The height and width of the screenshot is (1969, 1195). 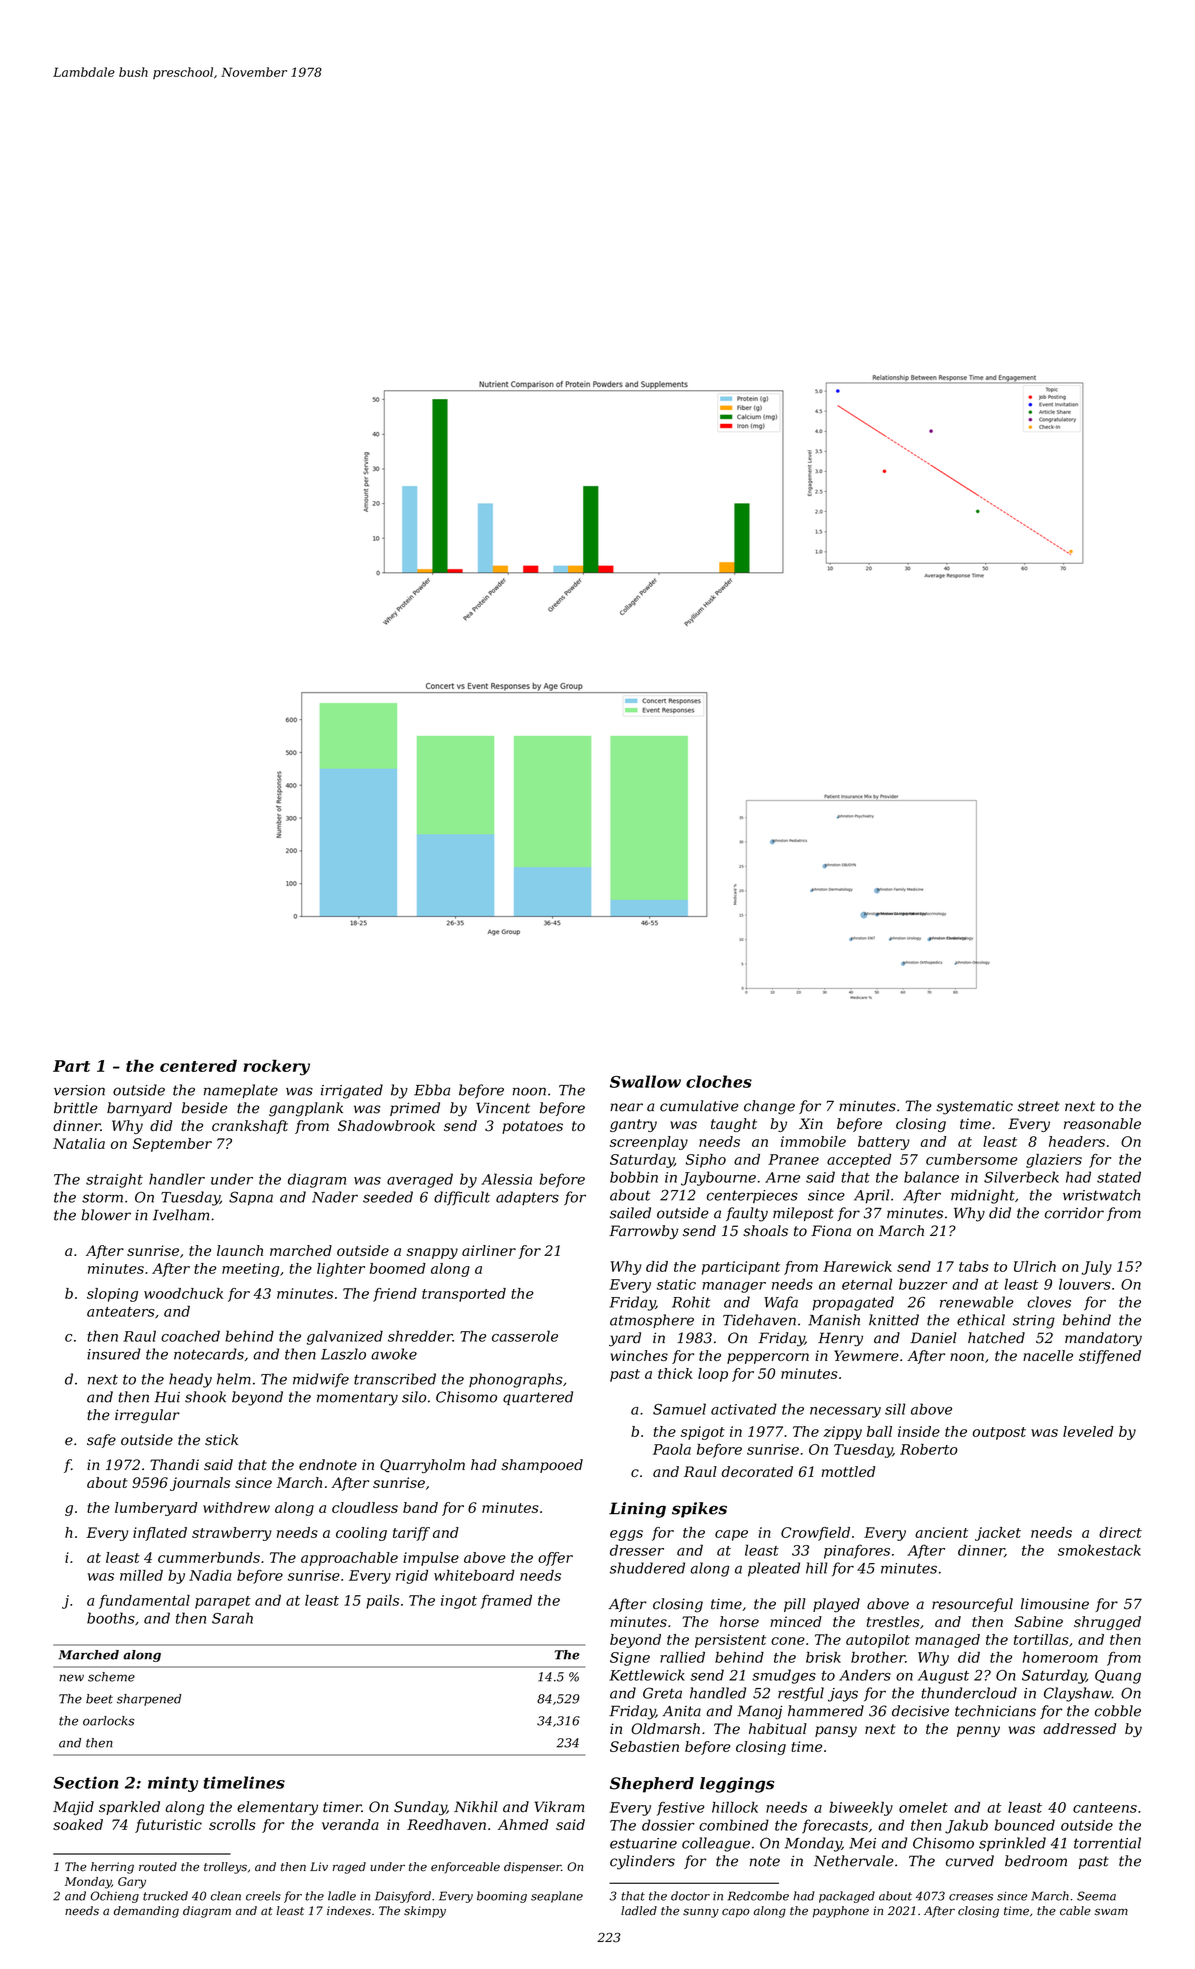 What do you see at coordinates (101, 1441) in the screenshot?
I see `safe` at bounding box center [101, 1441].
